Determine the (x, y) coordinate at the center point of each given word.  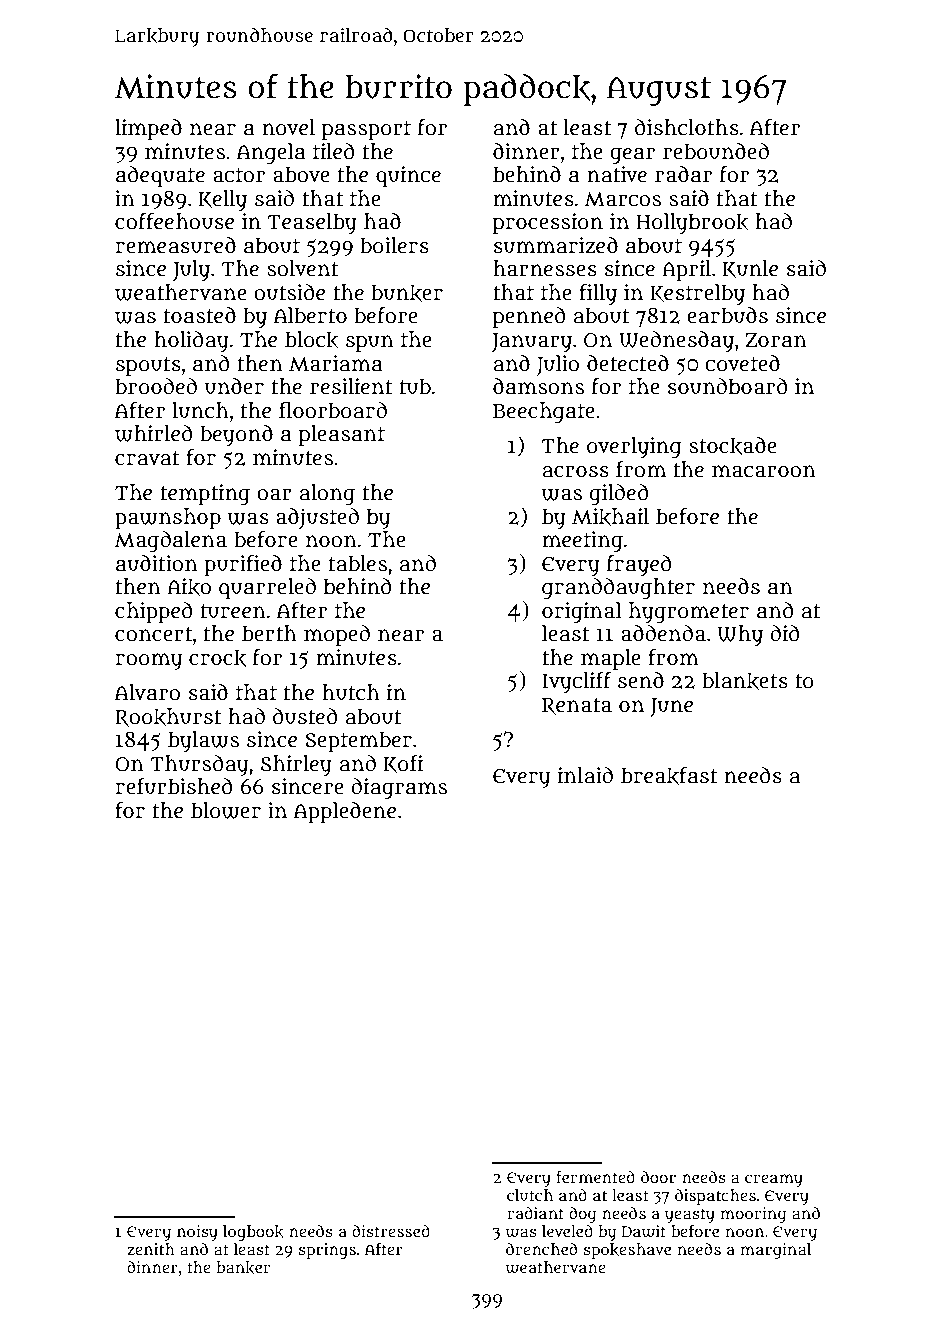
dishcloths (687, 127)
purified (243, 566)
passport (366, 131)
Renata (577, 706)
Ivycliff (576, 683)
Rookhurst (168, 717)
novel (288, 127)
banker (243, 1267)
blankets (745, 681)
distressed (391, 1231)
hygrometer (689, 613)
